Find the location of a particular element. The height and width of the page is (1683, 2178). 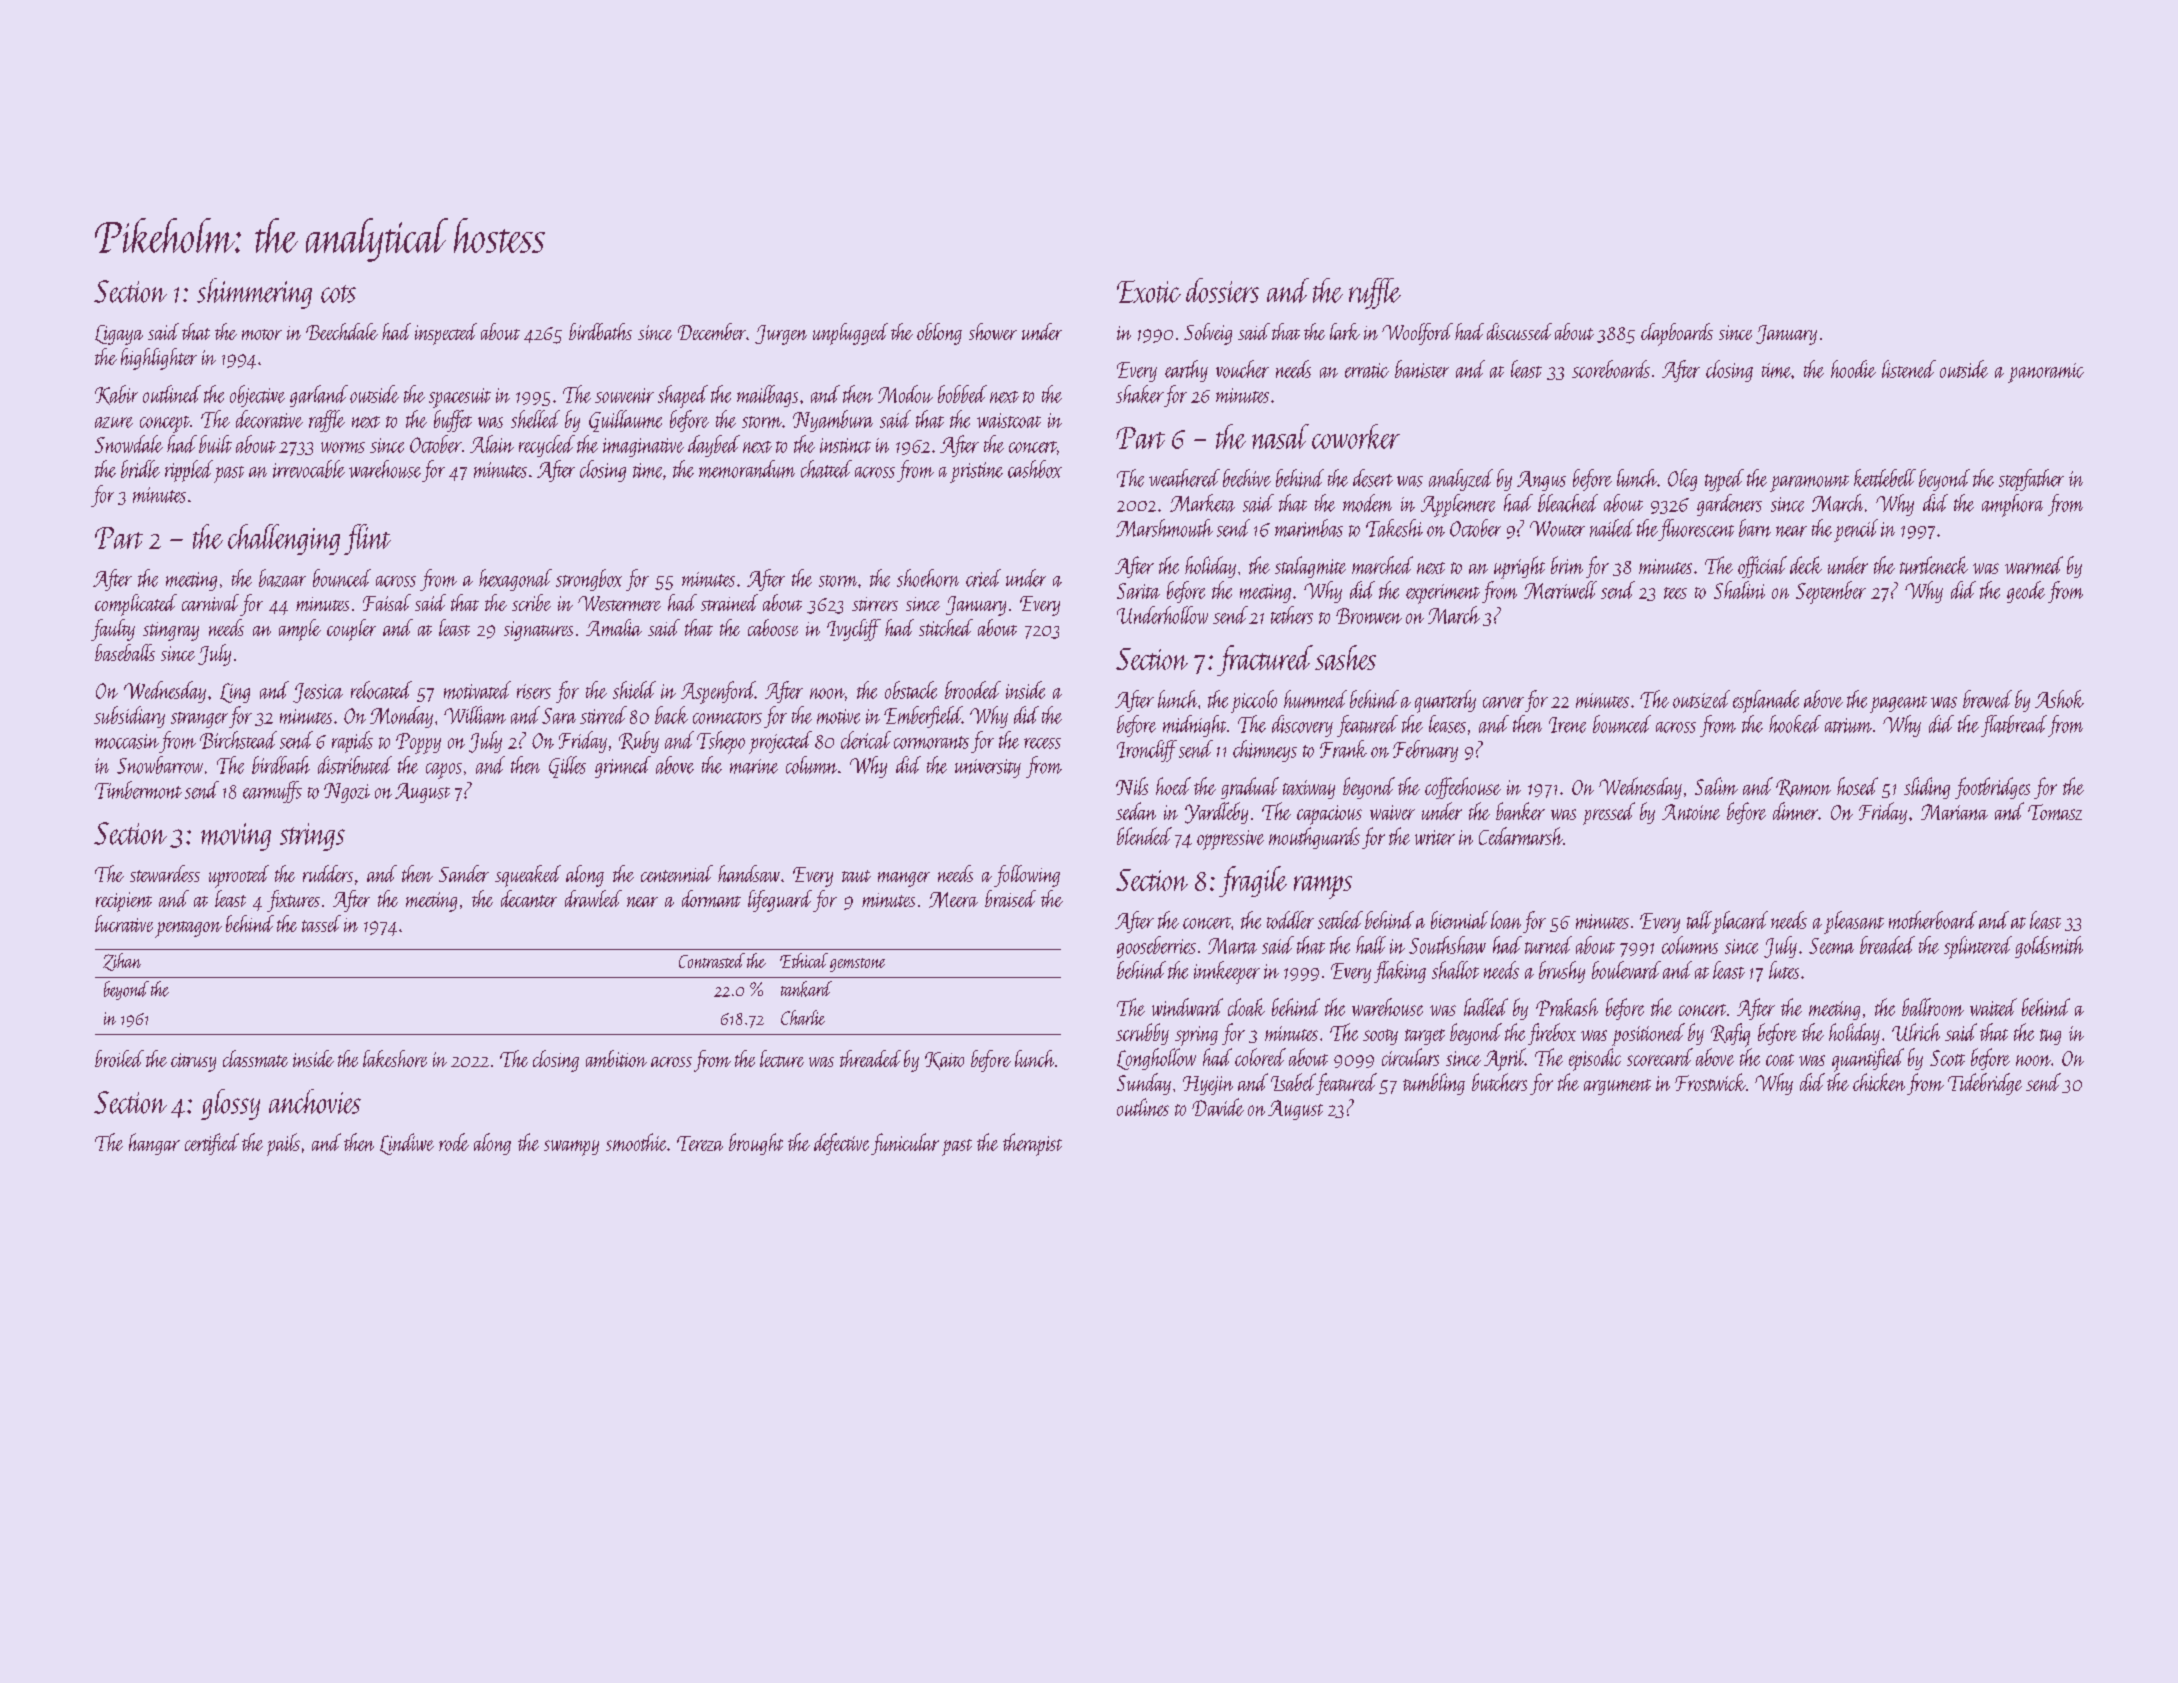

marine is located at coordinates (754, 766).
